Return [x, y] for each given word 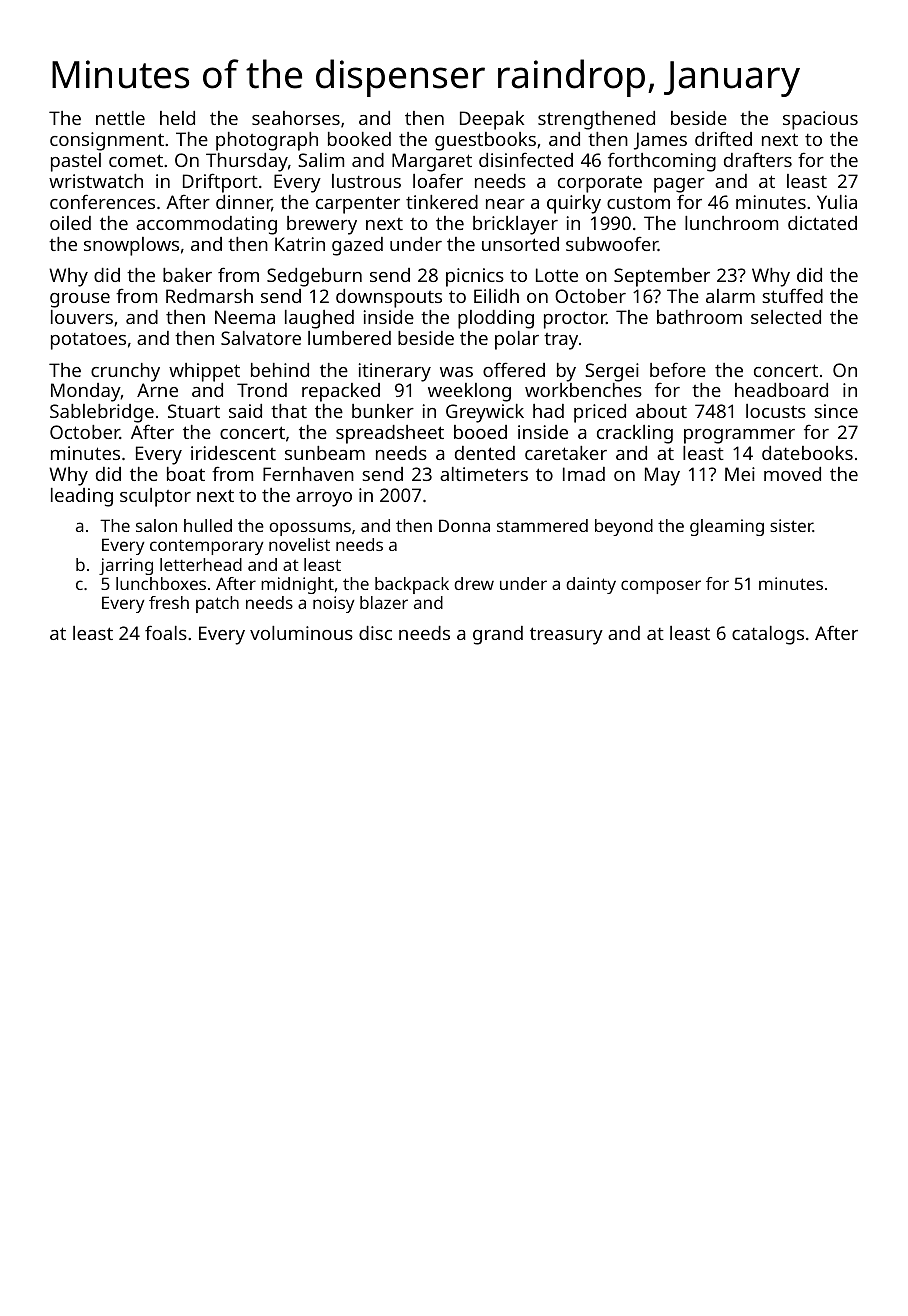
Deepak [492, 120]
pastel [76, 162]
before [678, 369]
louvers [82, 317]
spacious [820, 120]
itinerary [395, 372]
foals [166, 632]
